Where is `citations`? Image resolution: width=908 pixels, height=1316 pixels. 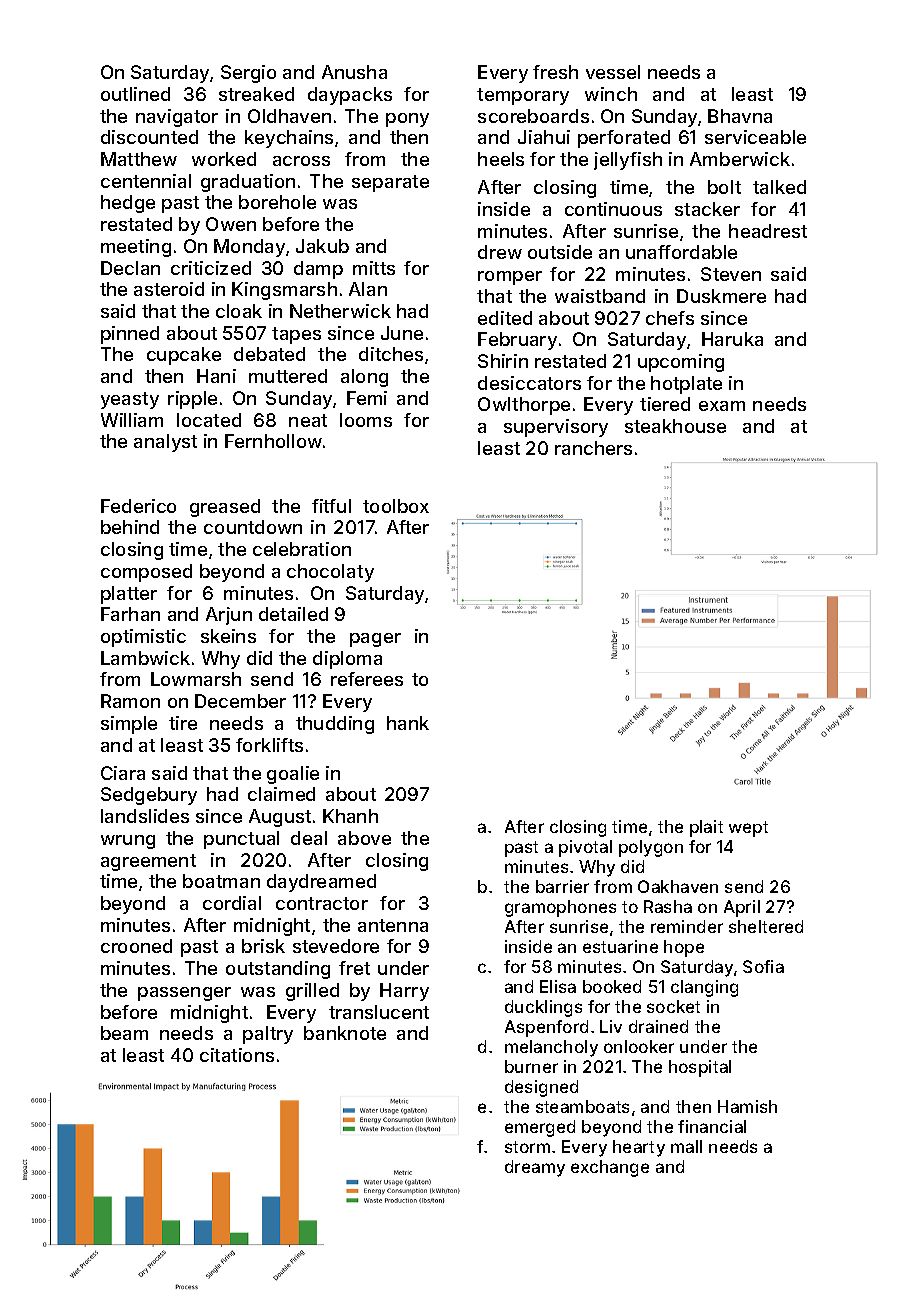 citations is located at coordinates (237, 1055).
